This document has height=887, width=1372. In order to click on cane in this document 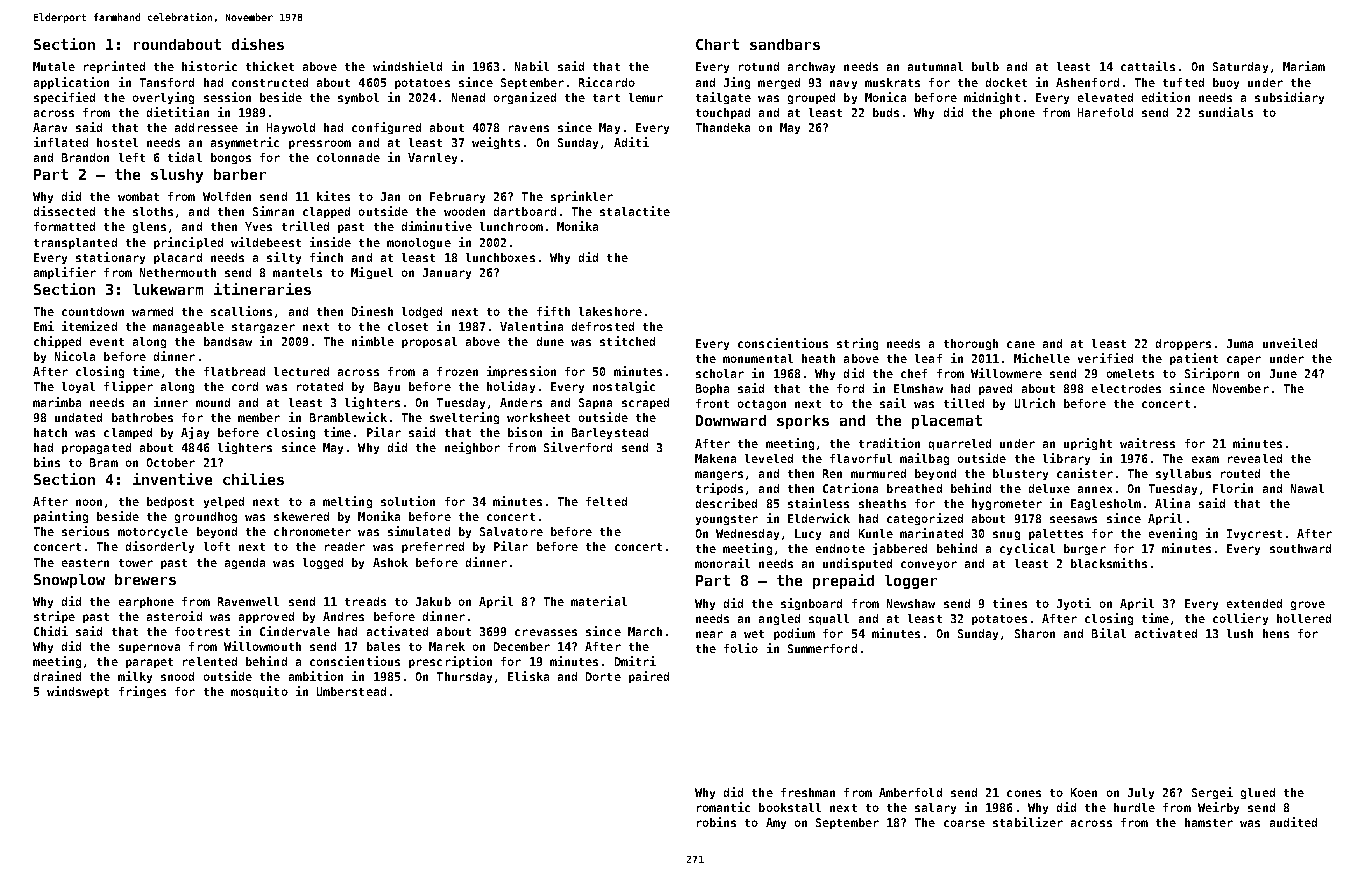, I will do `click(1021, 344)`.
